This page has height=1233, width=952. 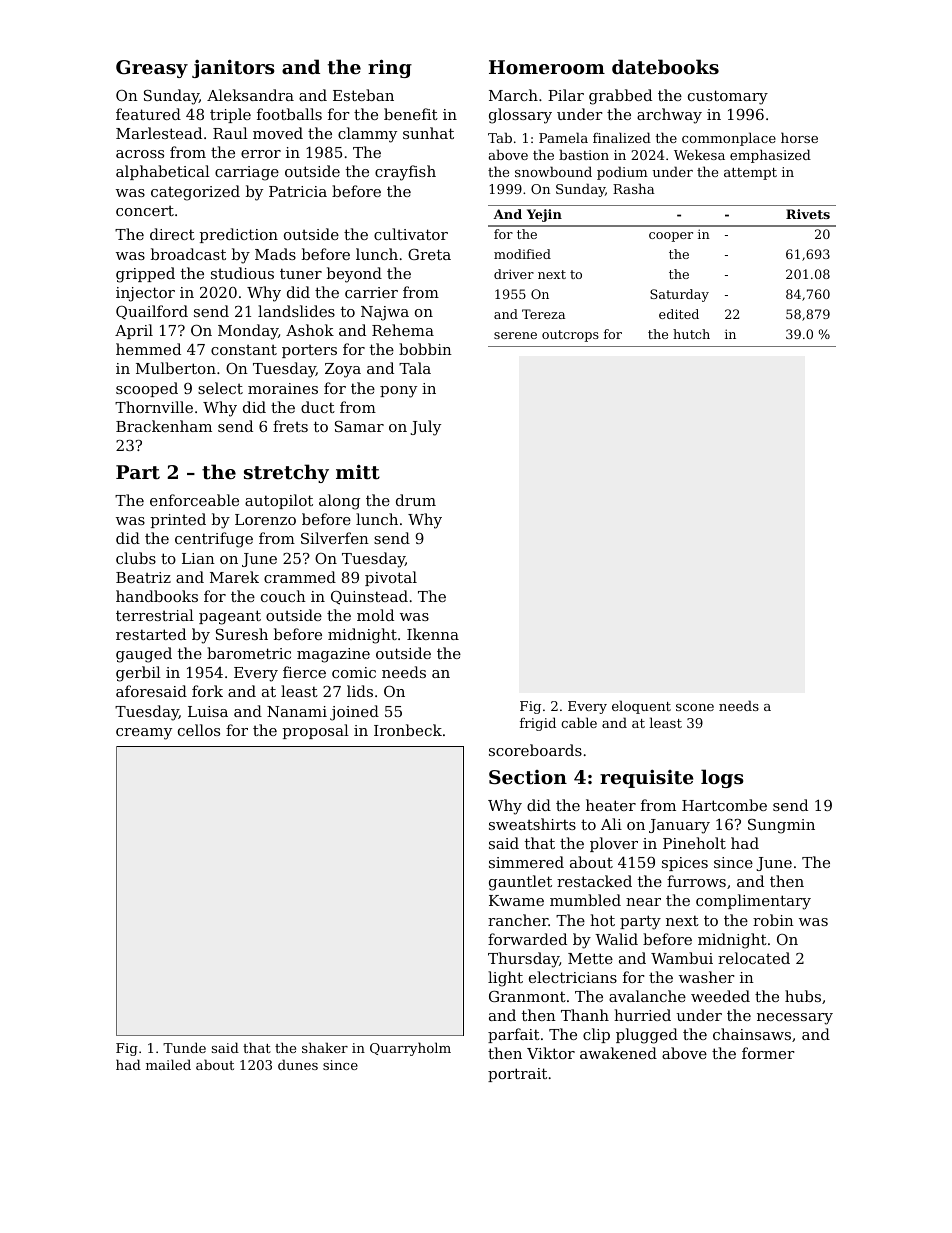 I want to click on enforceable, so click(x=194, y=500).
